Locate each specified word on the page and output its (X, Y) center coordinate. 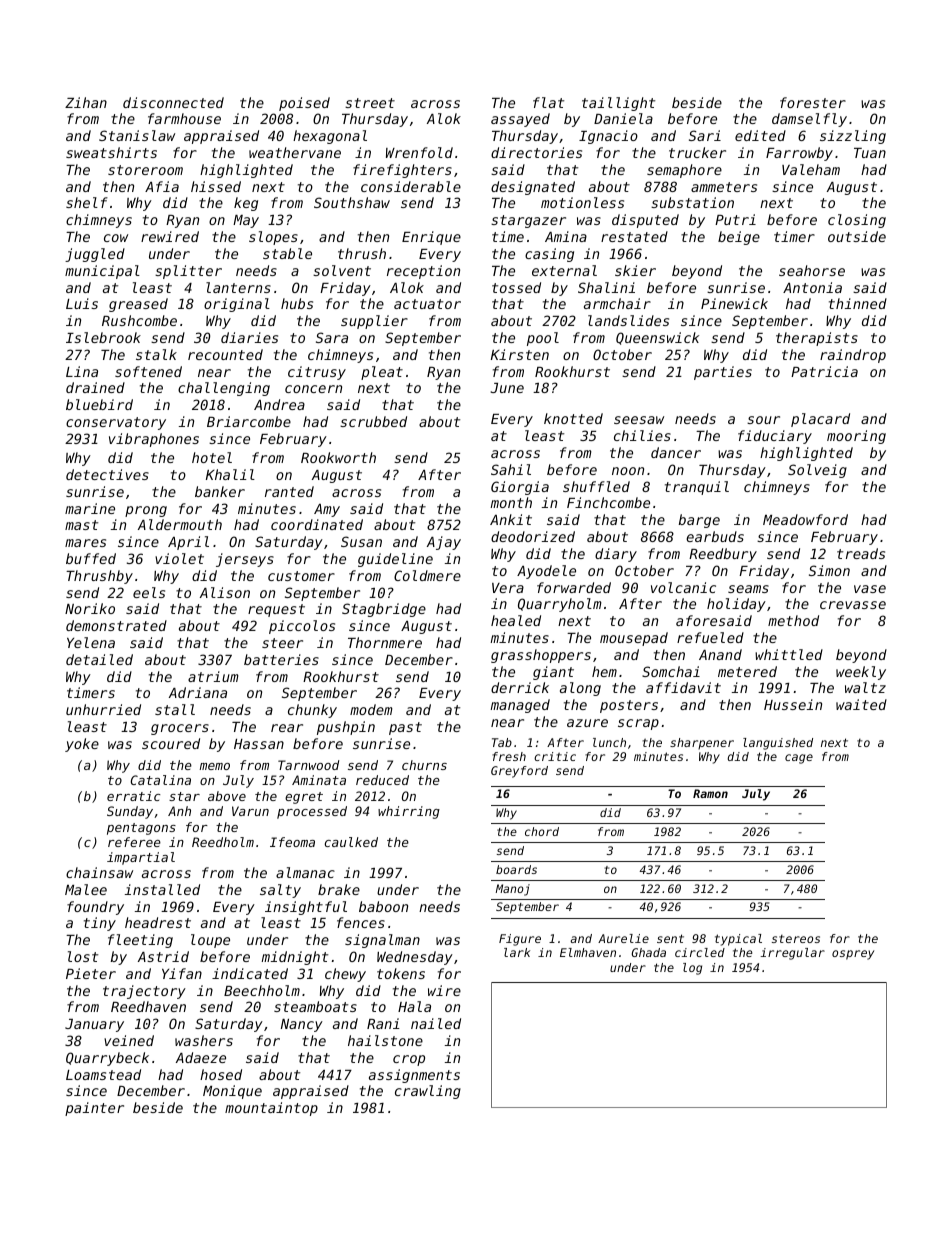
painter (94, 1109)
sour (763, 420)
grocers (180, 729)
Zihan (86, 102)
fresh (509, 756)
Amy (327, 510)
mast (81, 525)
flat (548, 102)
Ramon (710, 793)
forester (813, 102)
